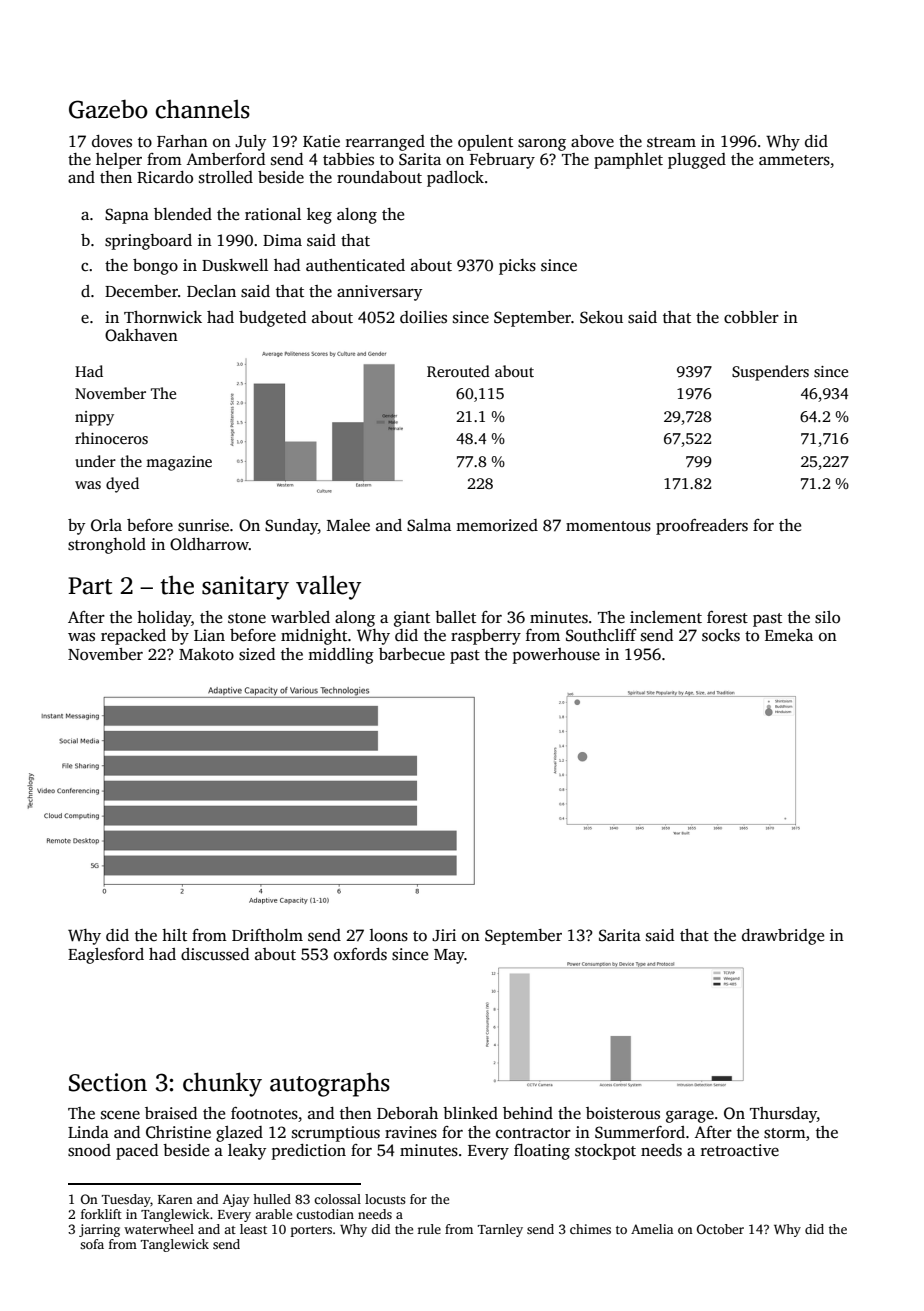 This document has height=1311, width=924. I want to click on Amberford, so click(226, 159).
